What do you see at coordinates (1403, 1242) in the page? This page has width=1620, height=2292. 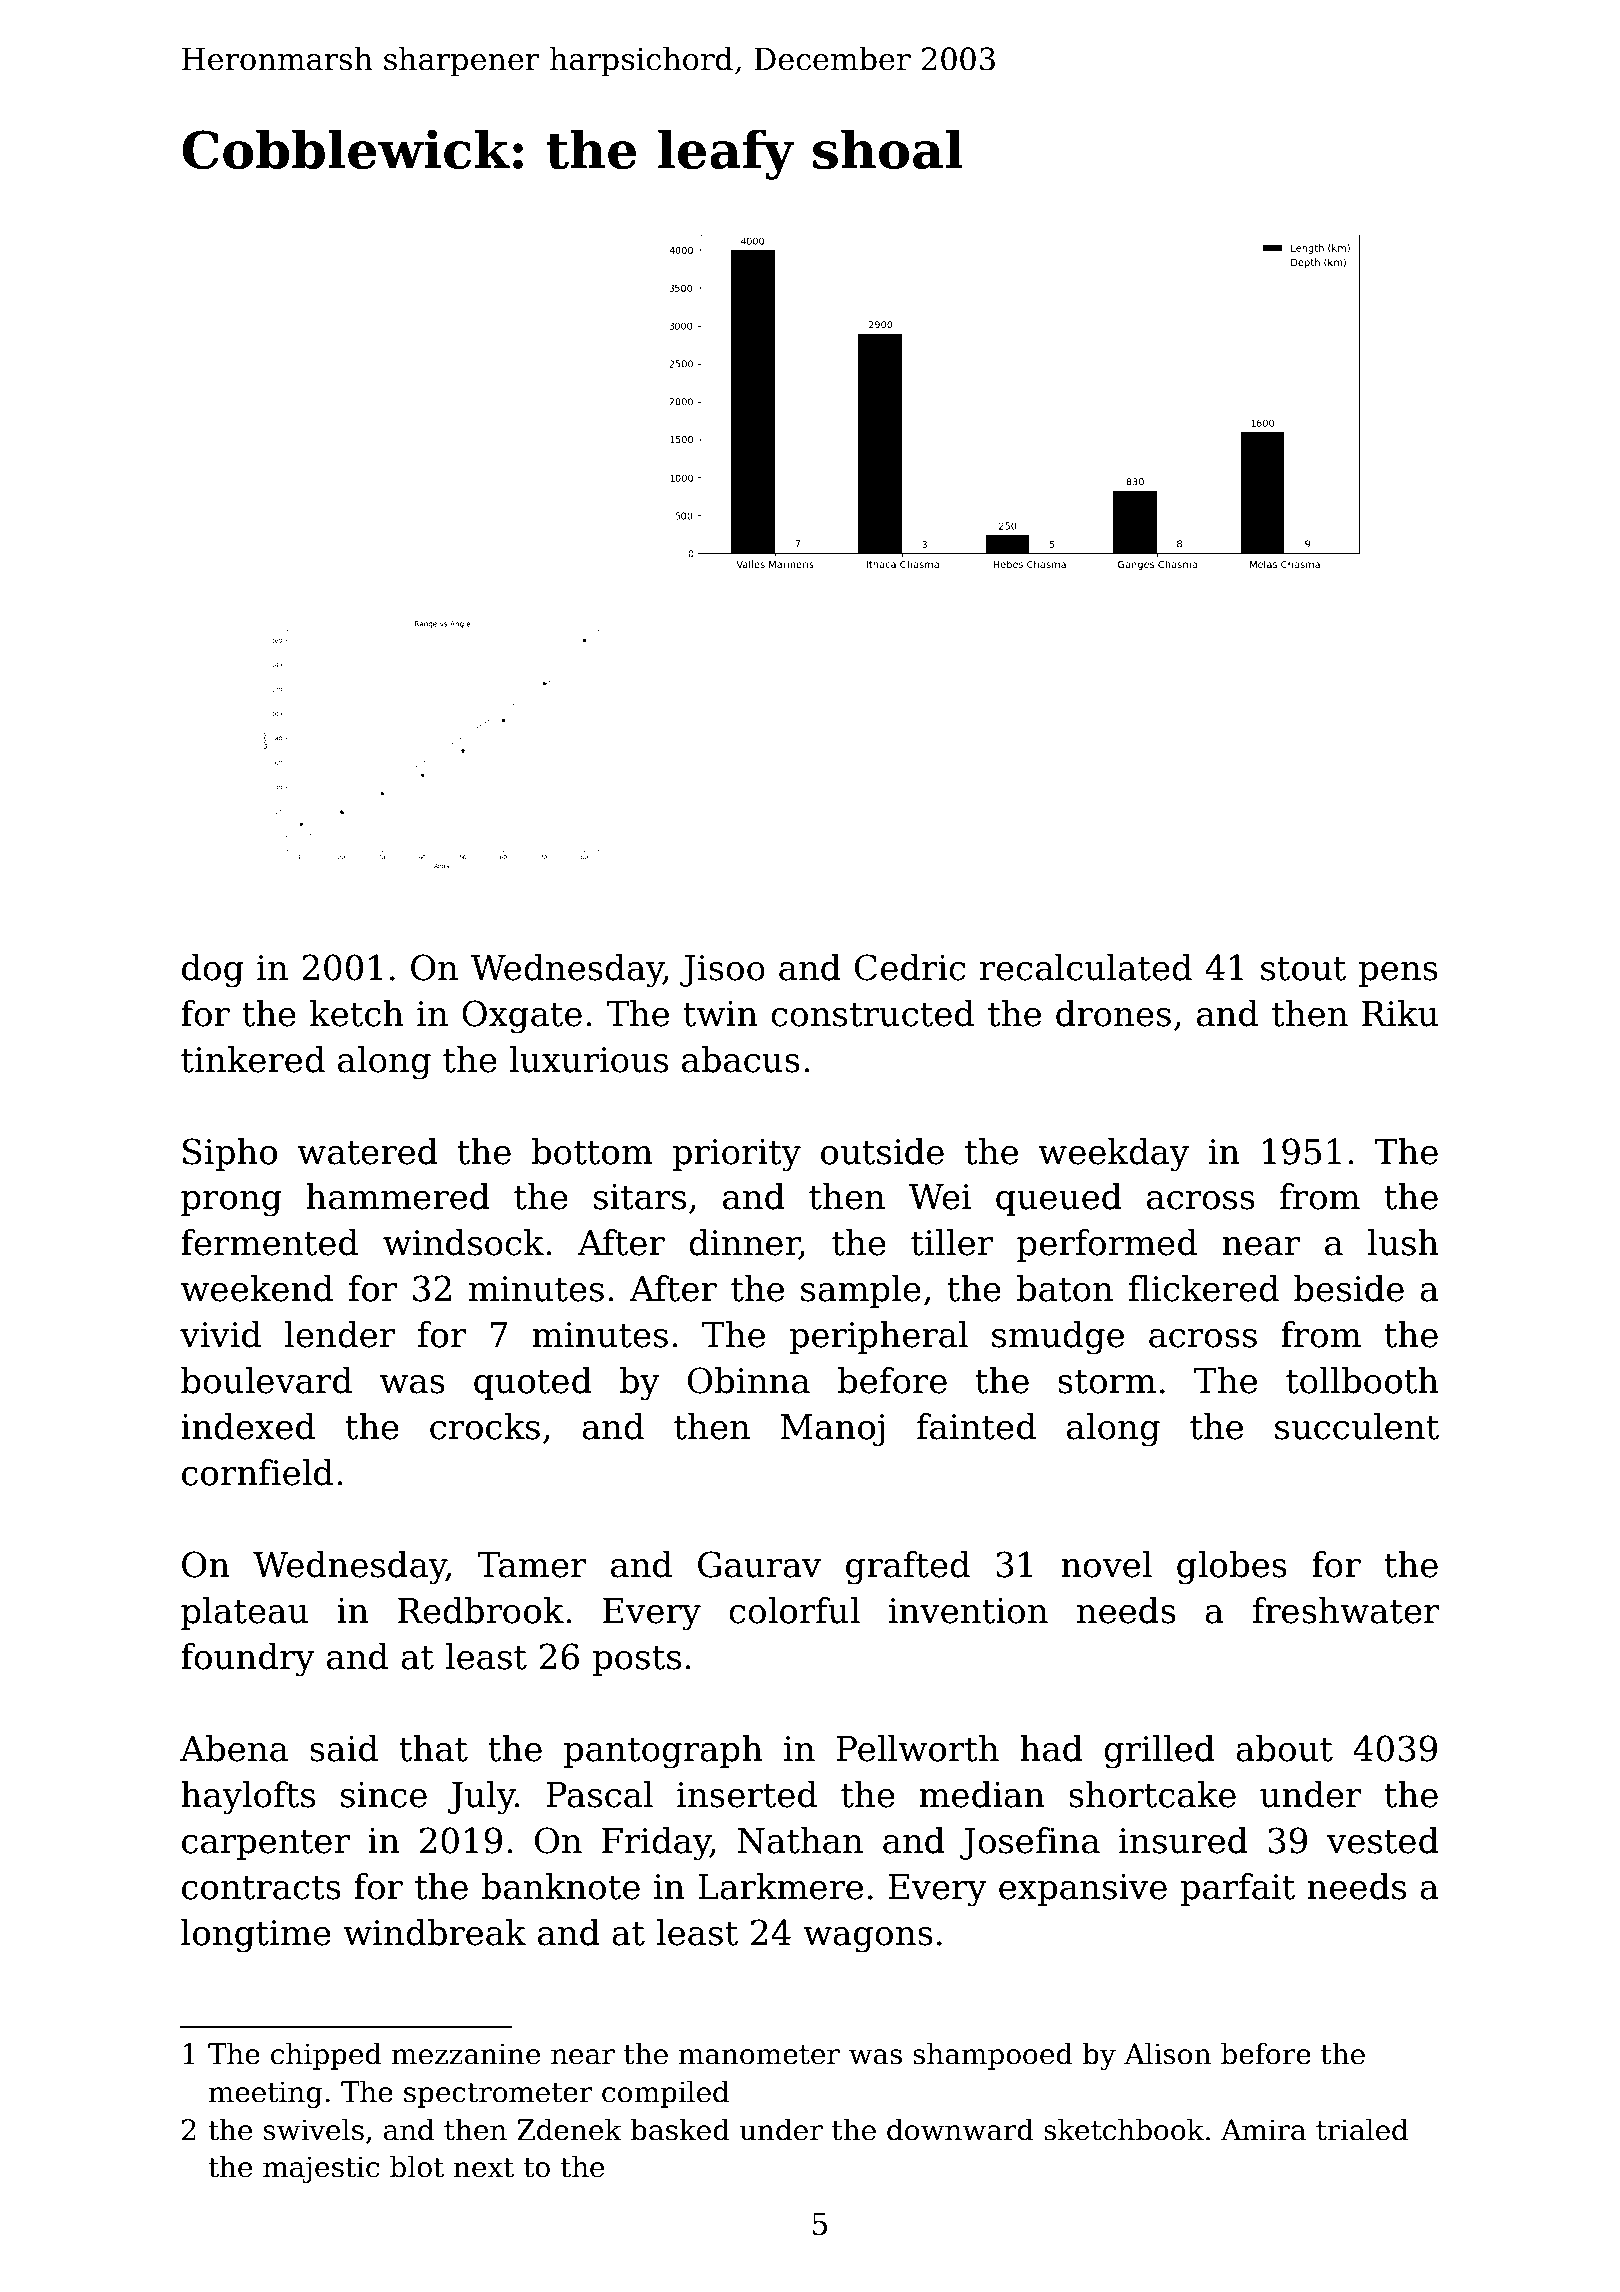 I see `lush` at bounding box center [1403, 1242].
